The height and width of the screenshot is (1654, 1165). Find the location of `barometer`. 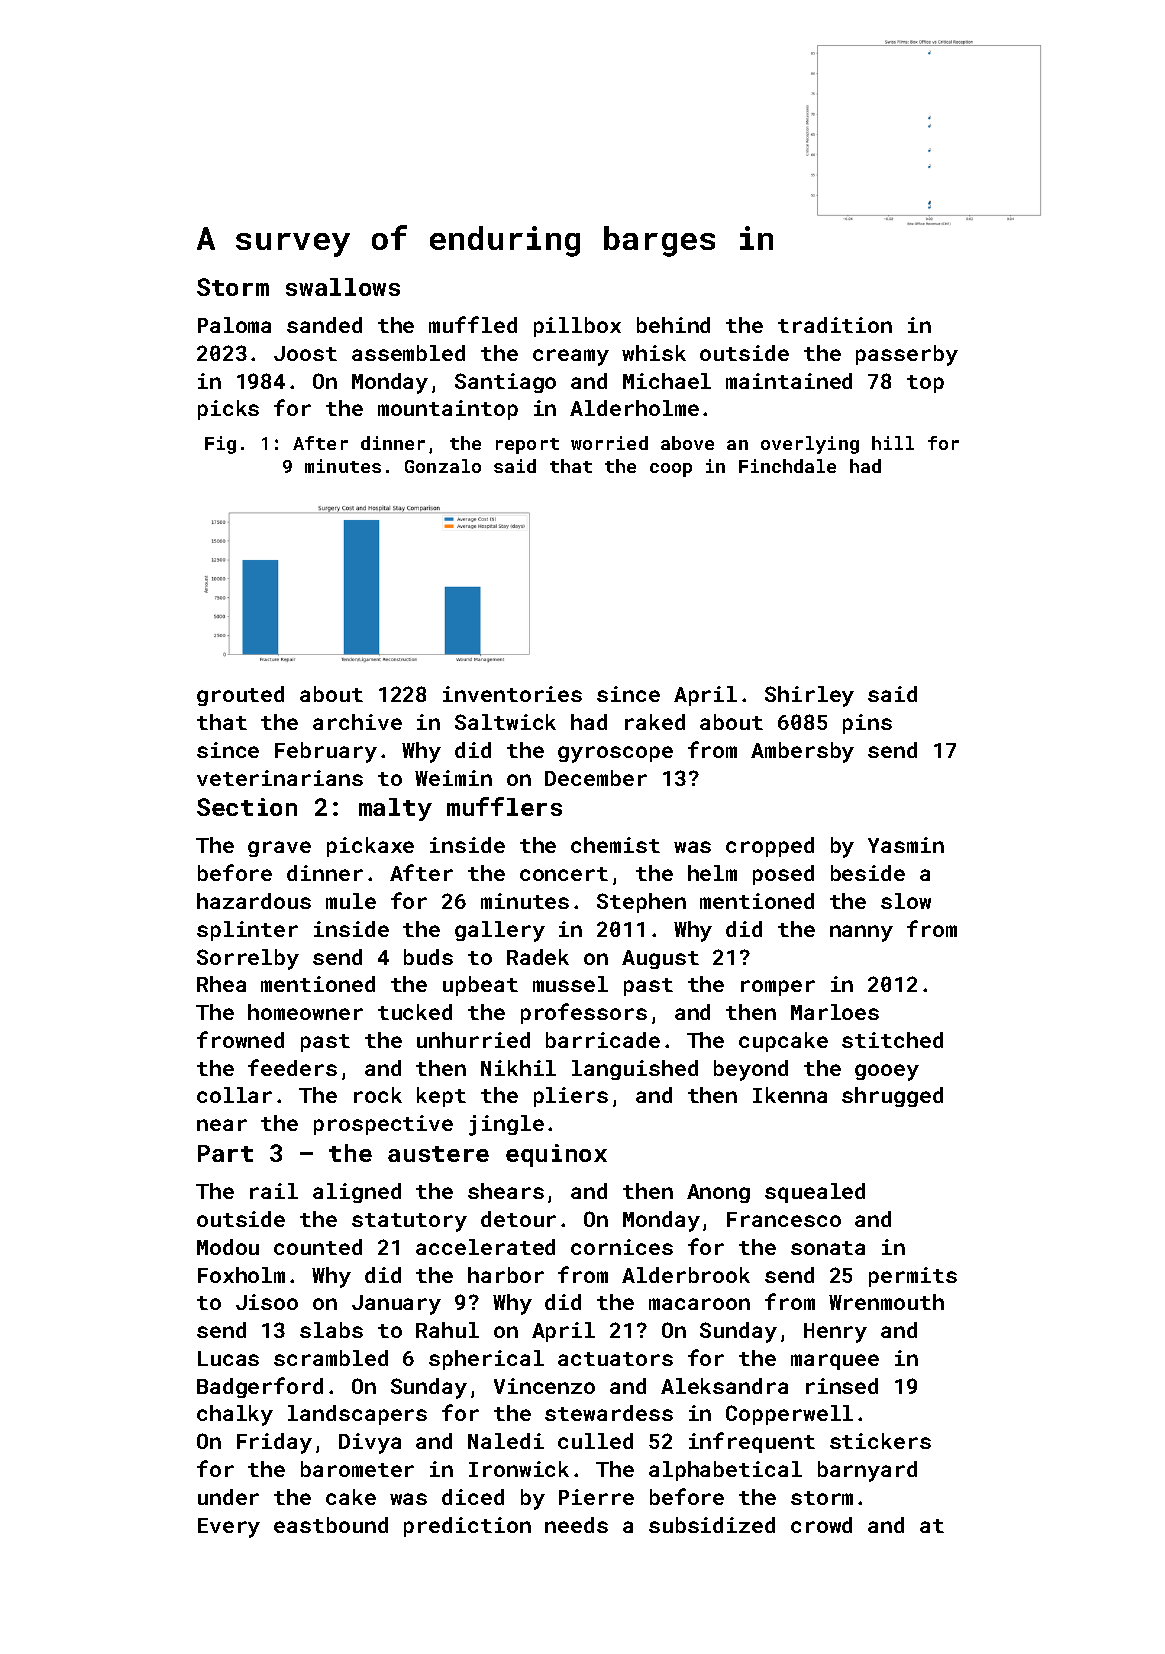

barometer is located at coordinates (357, 1469).
